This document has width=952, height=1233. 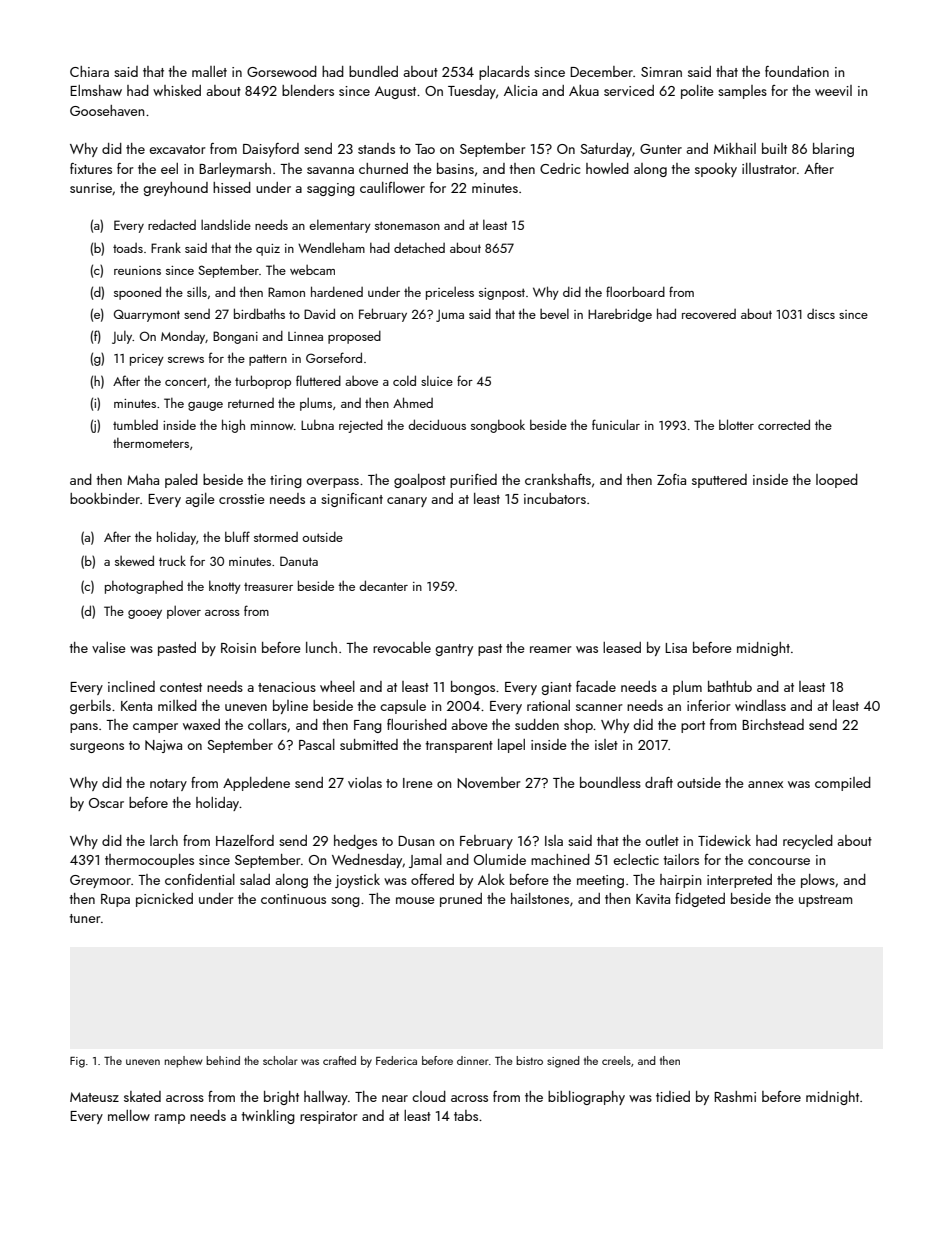 I want to click on fixtures, so click(x=91, y=168).
